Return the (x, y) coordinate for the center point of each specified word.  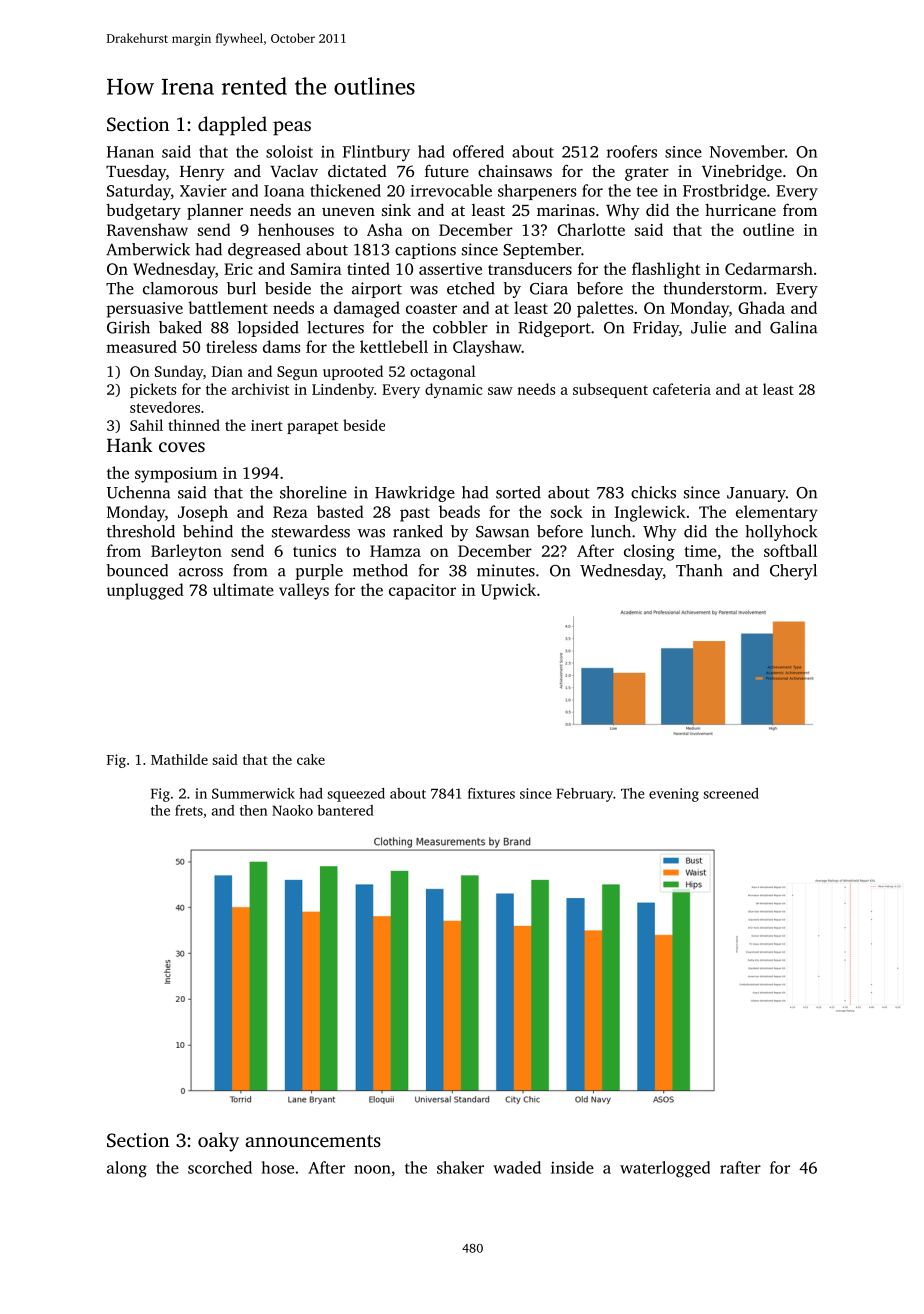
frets (189, 810)
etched (471, 288)
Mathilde (179, 759)
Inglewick (650, 513)
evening (674, 795)
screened (731, 793)
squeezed (356, 795)
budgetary (143, 211)
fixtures (491, 793)
